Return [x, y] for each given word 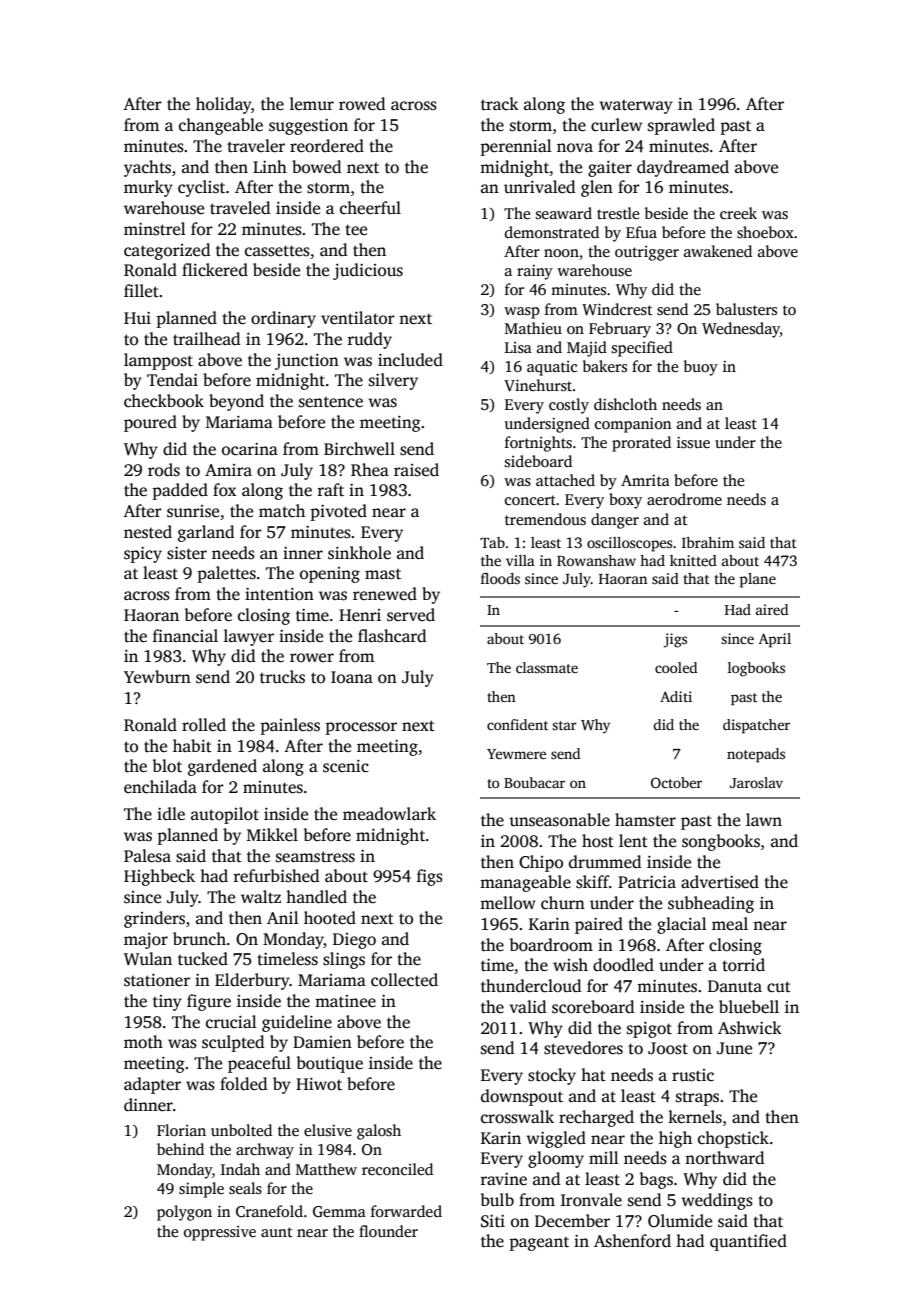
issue [693, 443]
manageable [525, 883]
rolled [204, 725]
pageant [539, 1244]
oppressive [220, 1233]
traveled [240, 208]
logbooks [756, 669]
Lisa [518, 348]
